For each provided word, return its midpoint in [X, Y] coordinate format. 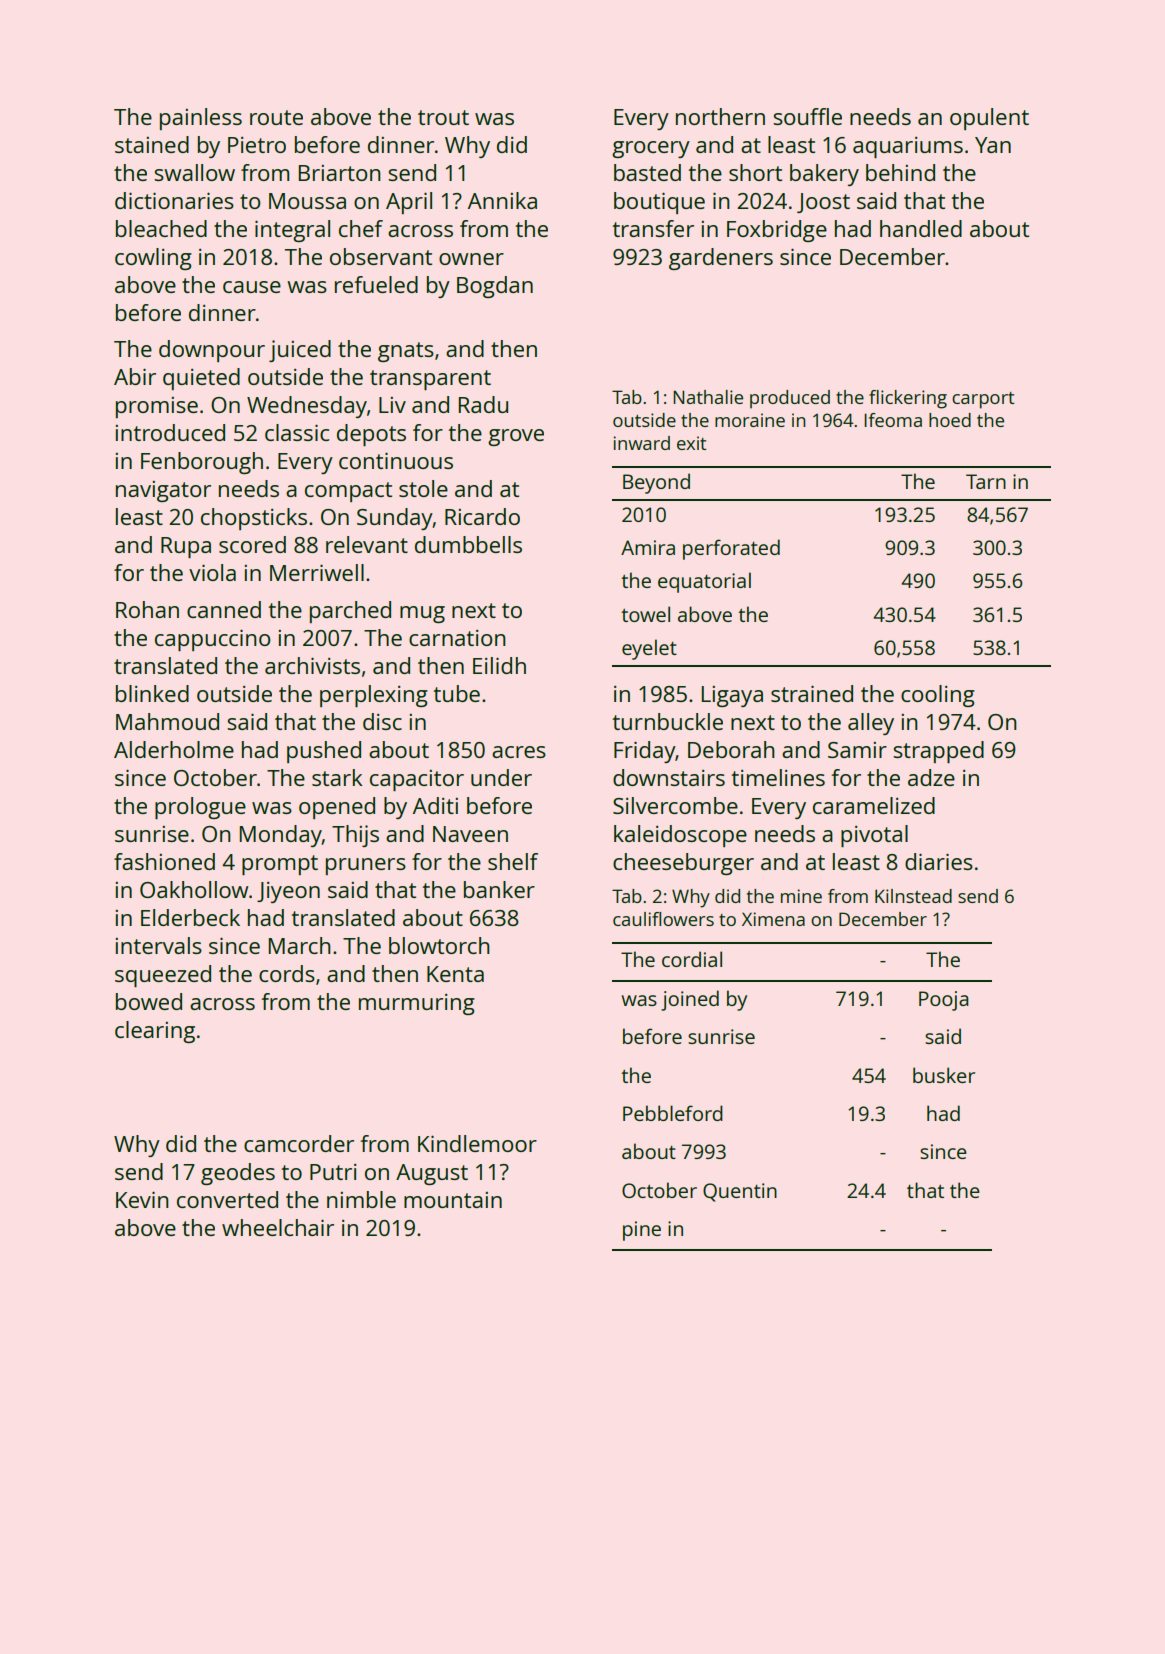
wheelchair [278, 1227]
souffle [807, 116]
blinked [152, 693]
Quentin [740, 1192]
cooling [938, 696]
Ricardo [482, 516]
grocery [651, 149]
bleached [161, 228]
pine [642, 1231]
